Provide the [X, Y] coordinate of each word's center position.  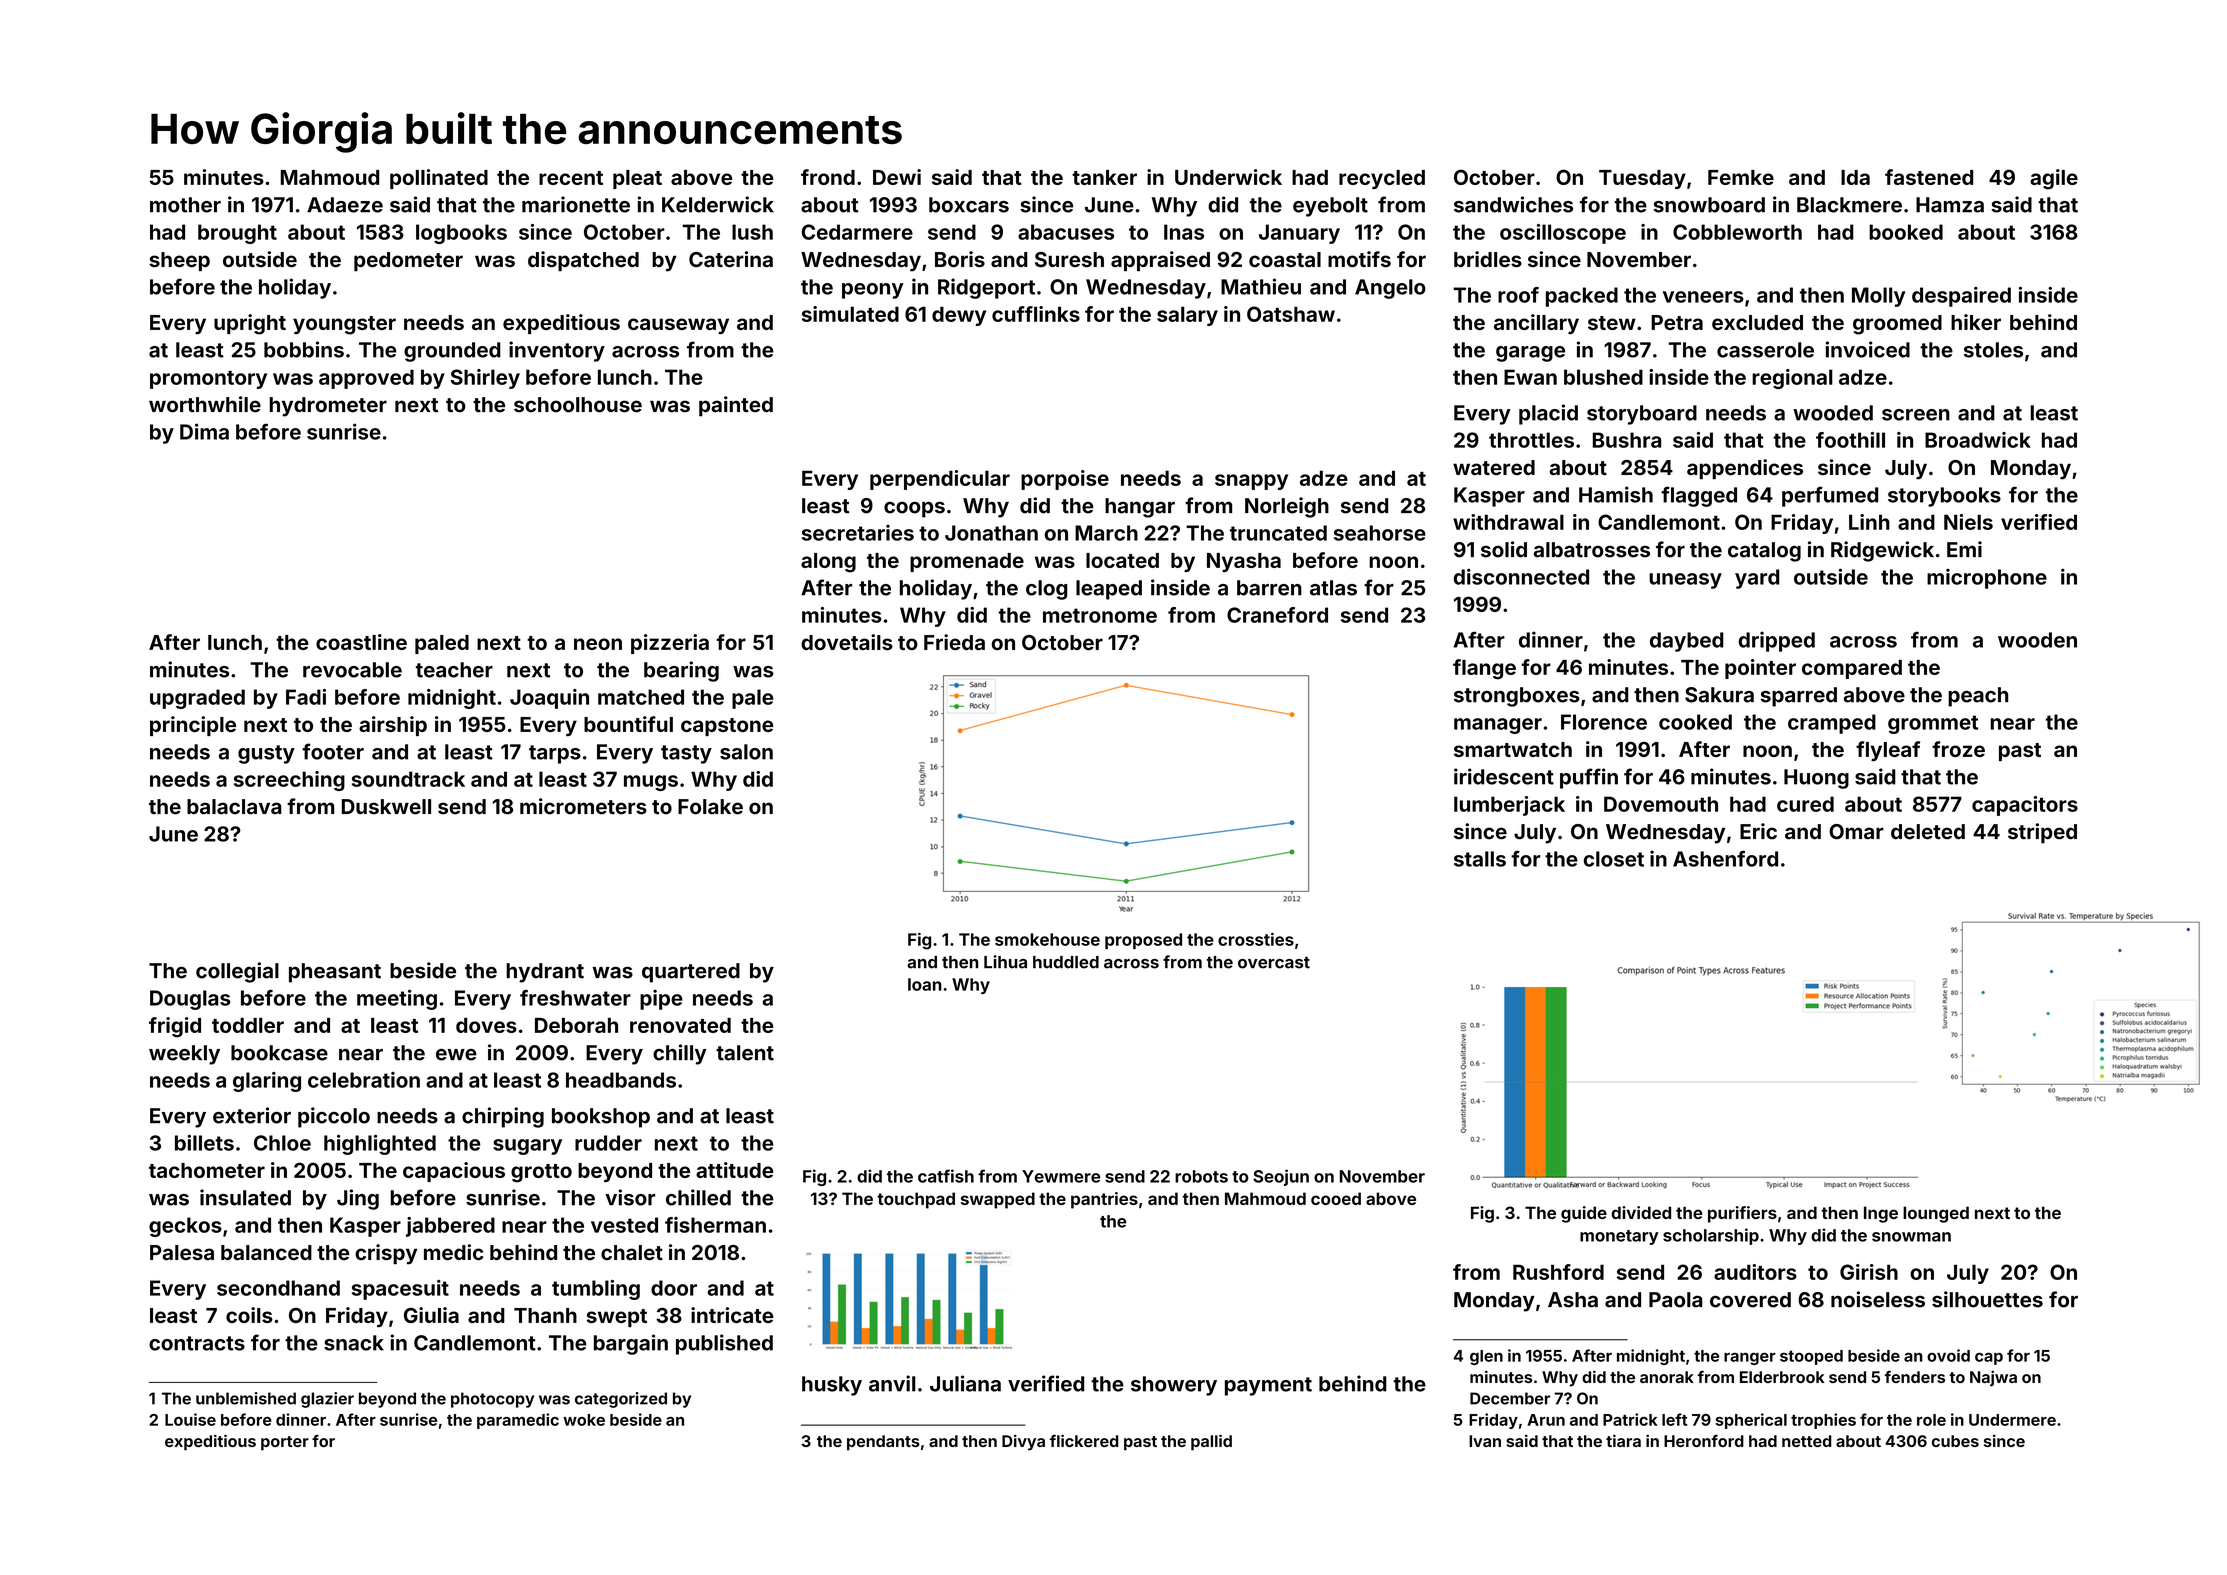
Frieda [954, 642]
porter [285, 1443]
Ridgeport [986, 288]
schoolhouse [578, 405]
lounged [1936, 1214]
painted [736, 406]
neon [598, 644]
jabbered [450, 1227]
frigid [175, 1027]
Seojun [1281, 1177]
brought [237, 234]
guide [1584, 1214]
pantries [1104, 1200]
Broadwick [1978, 440]
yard [1757, 579]
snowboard [1709, 205]
